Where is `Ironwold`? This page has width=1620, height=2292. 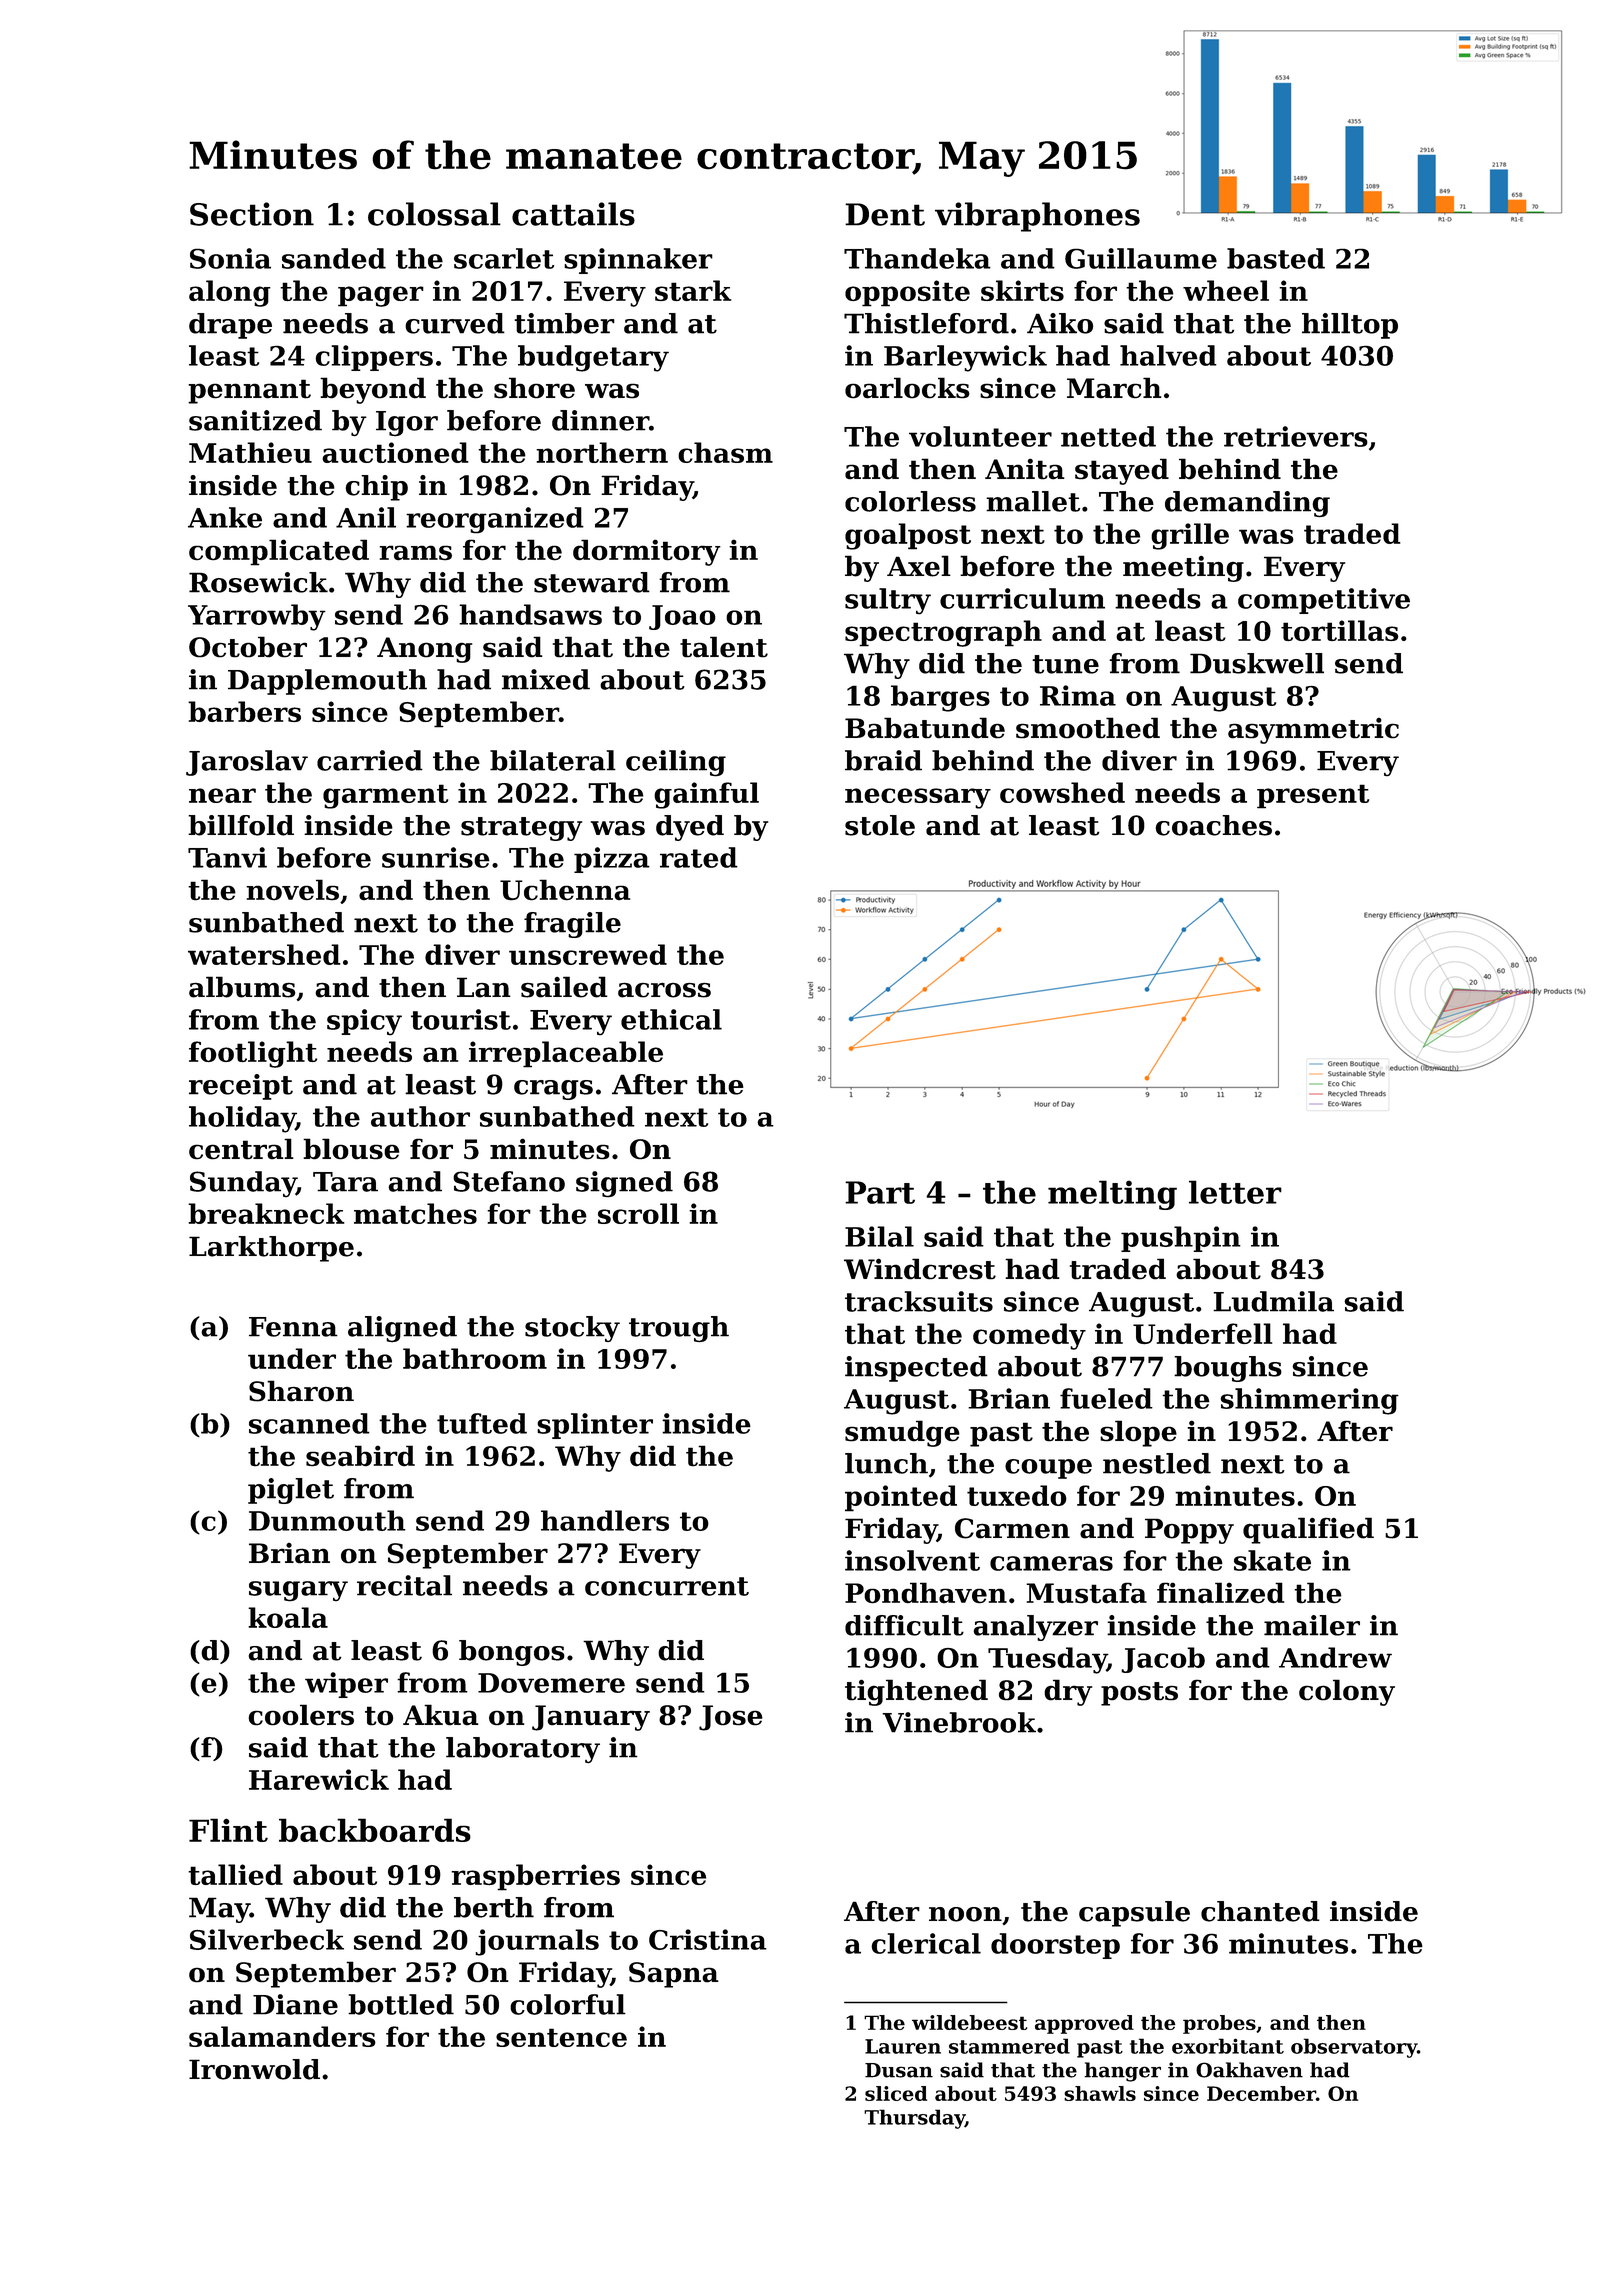 Ironwold is located at coordinates (254, 2069).
